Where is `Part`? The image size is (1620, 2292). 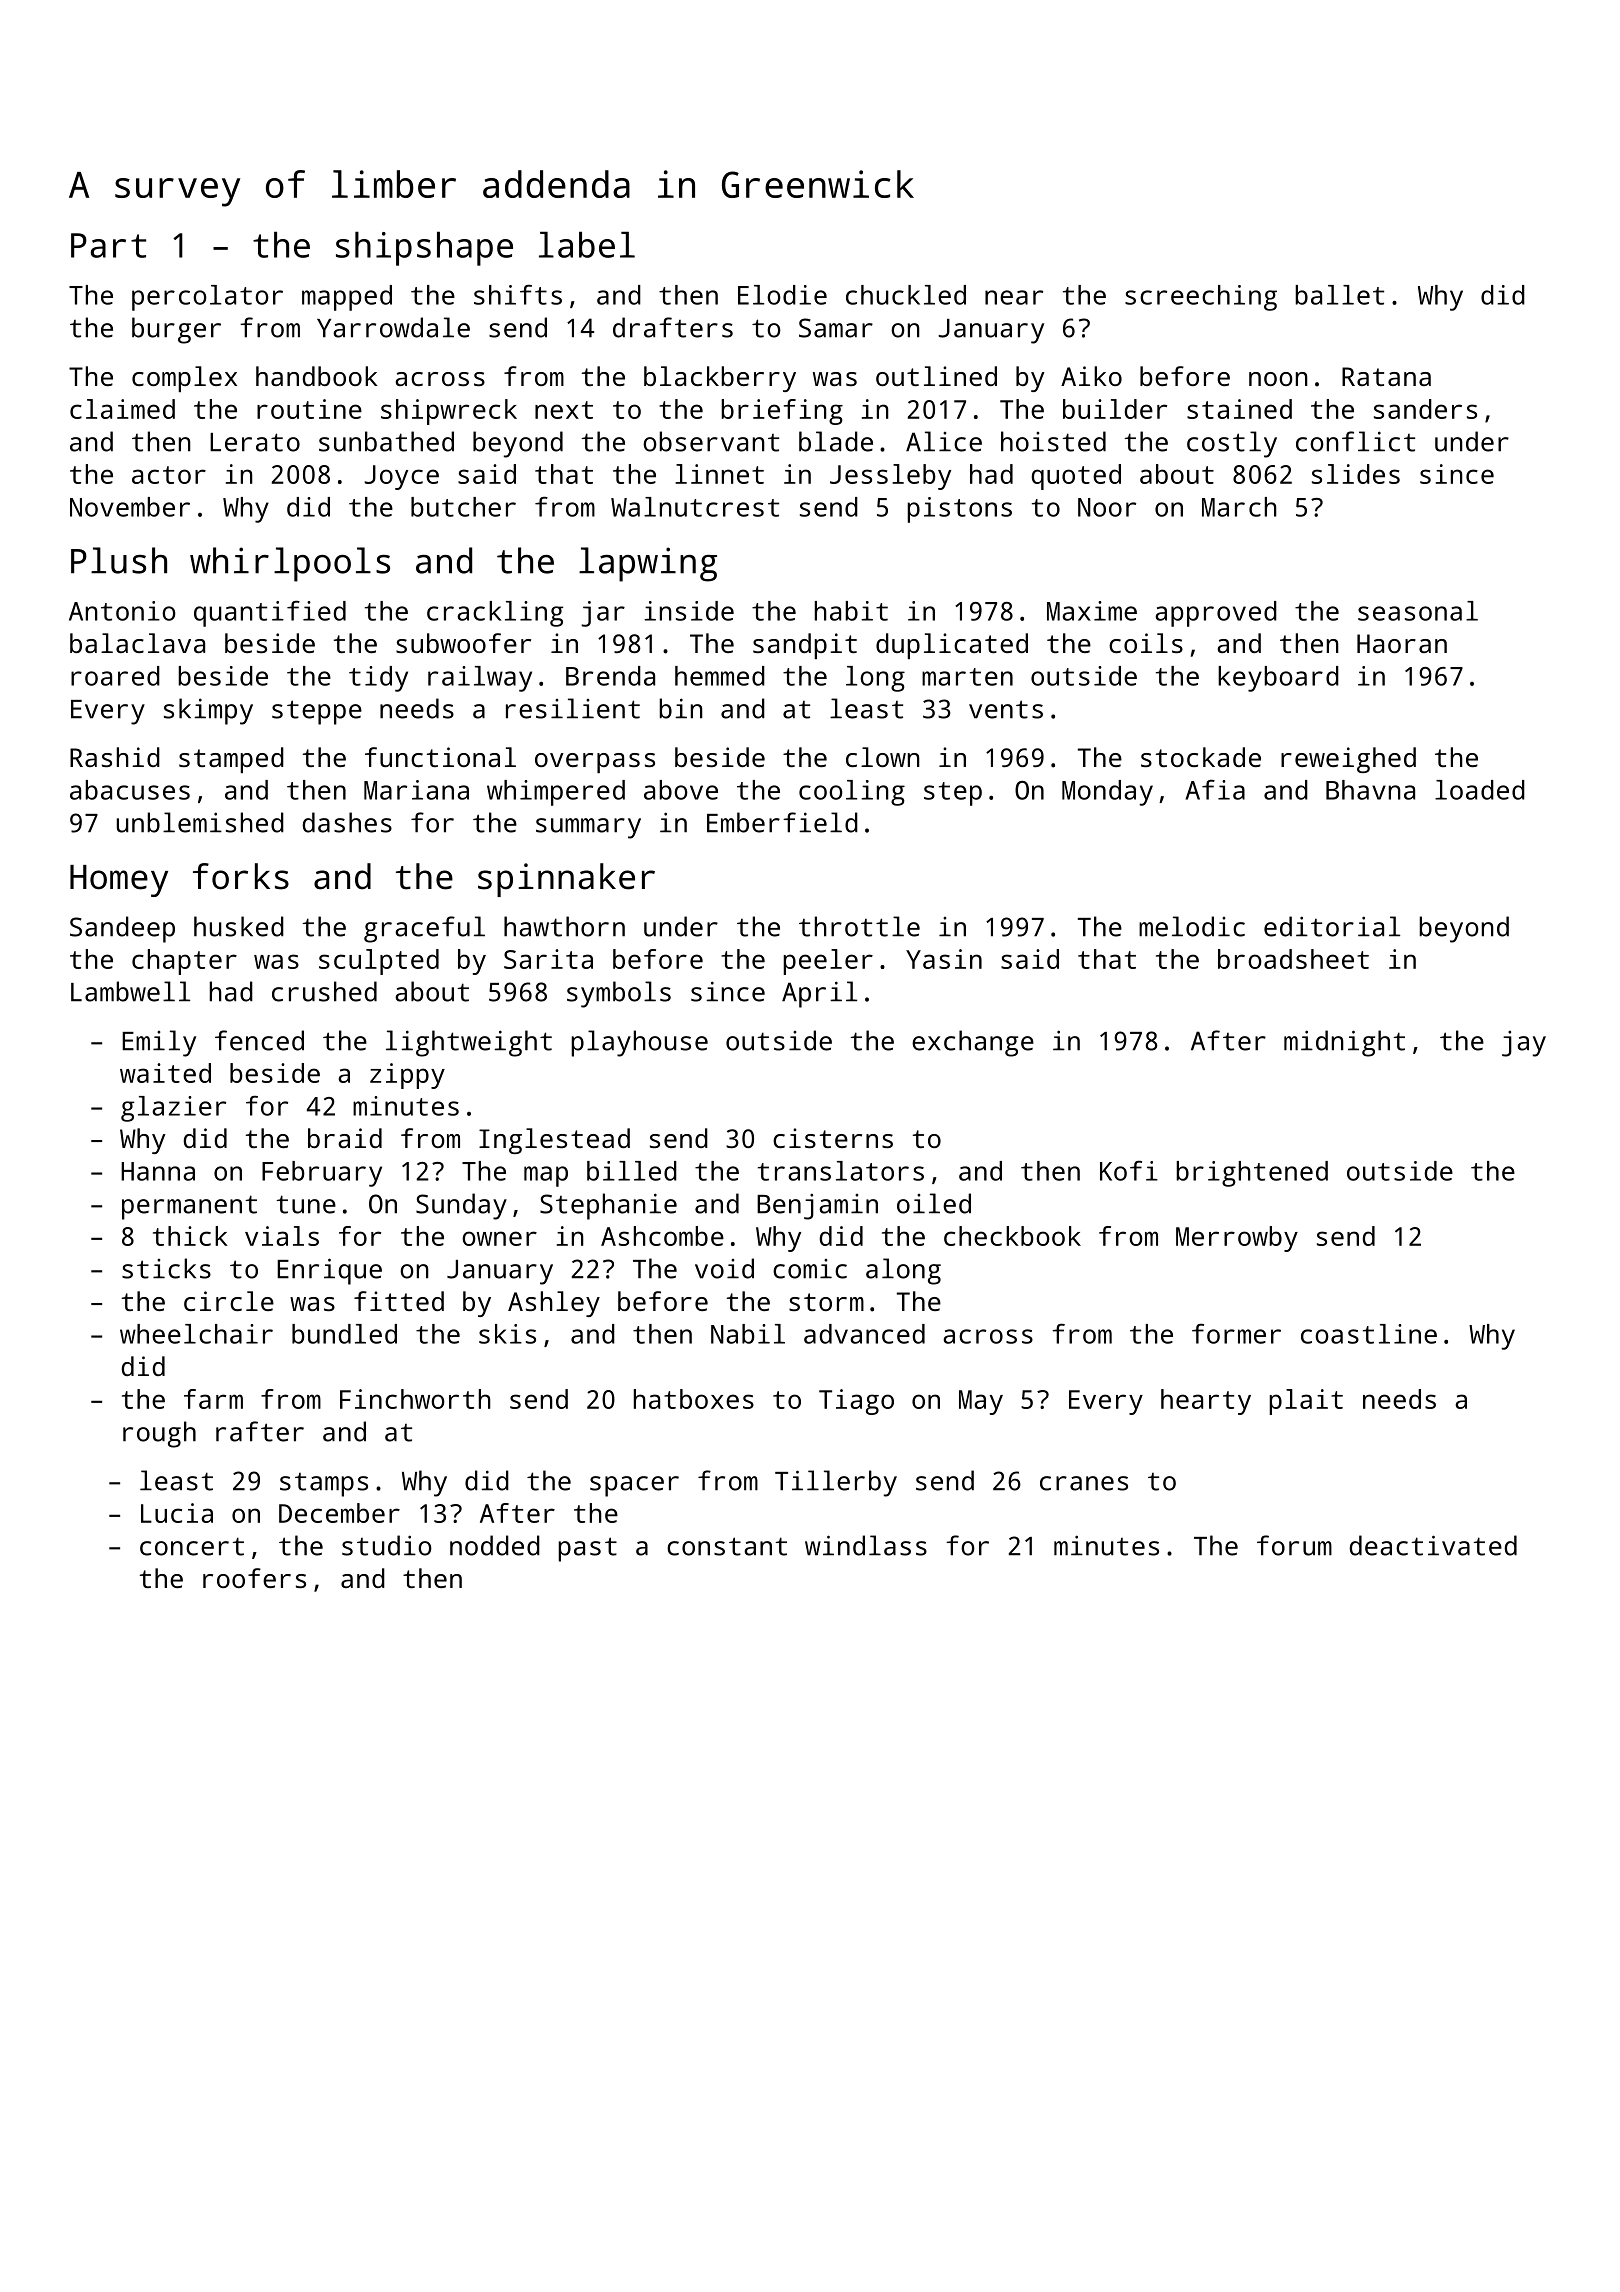 Part is located at coordinates (108, 245).
